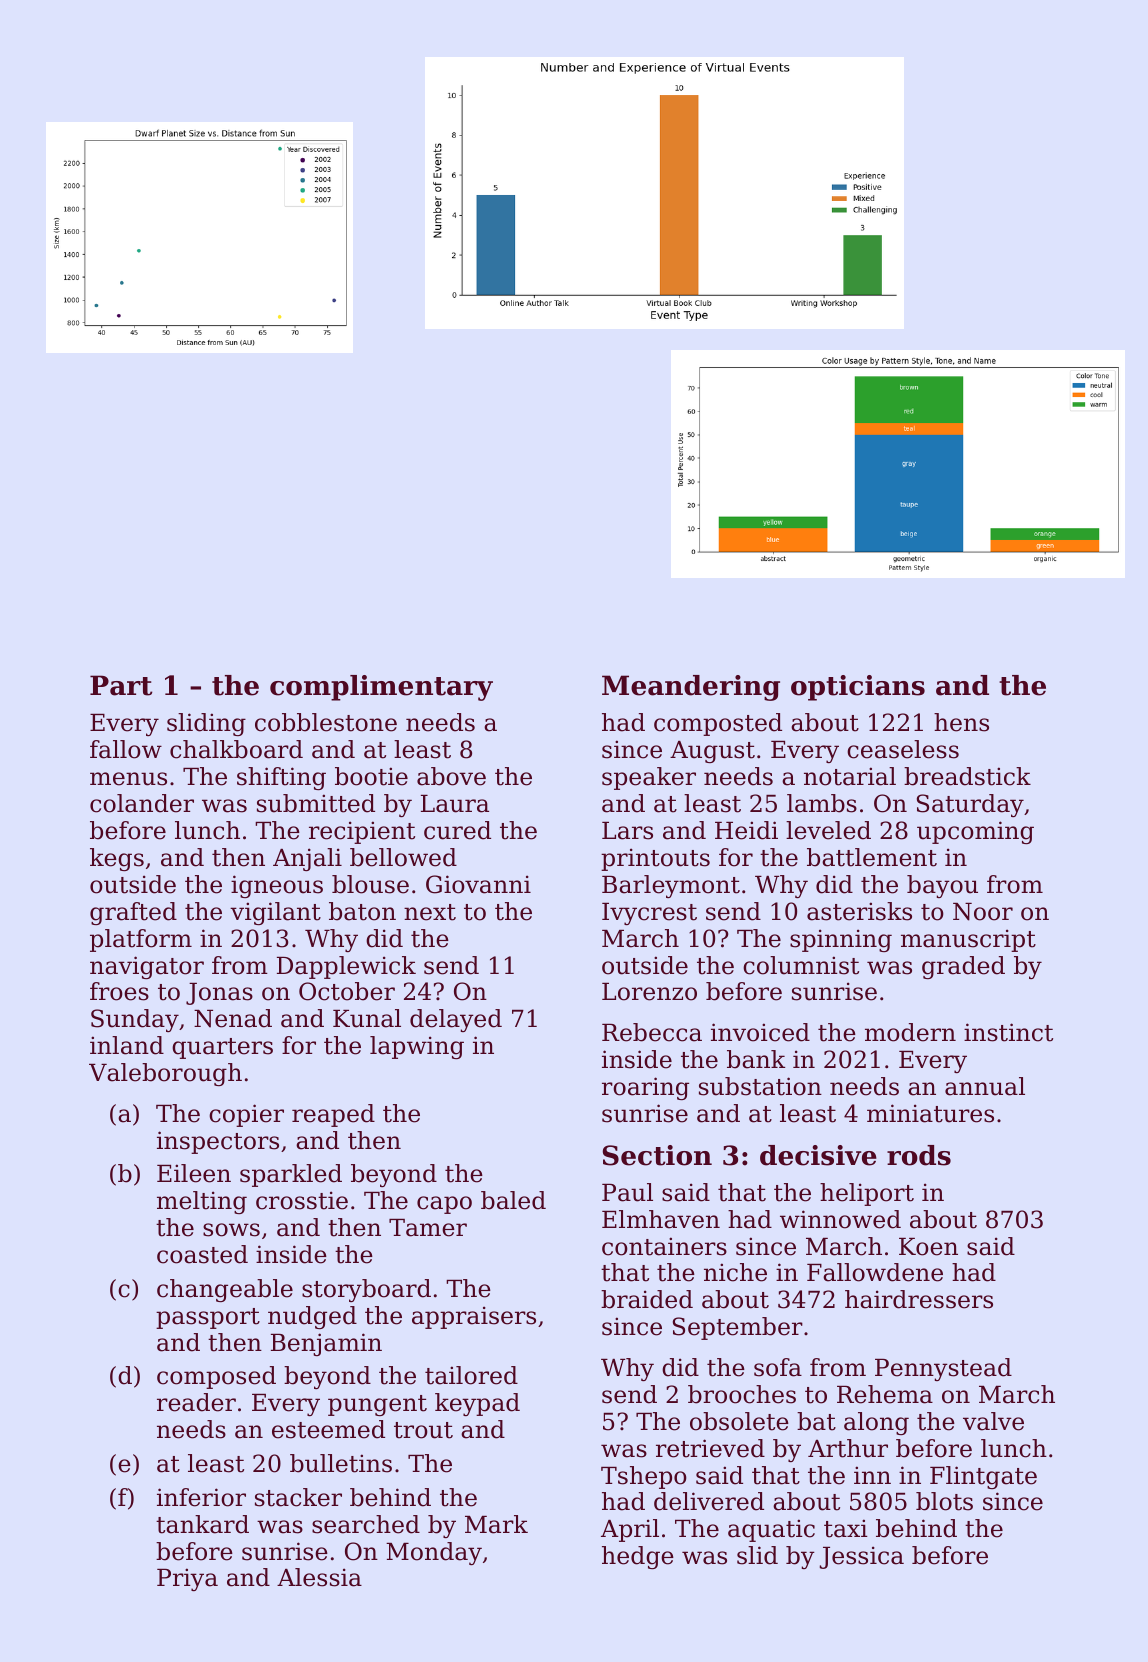  What do you see at coordinates (121, 685) in the screenshot?
I see `Part` at bounding box center [121, 685].
